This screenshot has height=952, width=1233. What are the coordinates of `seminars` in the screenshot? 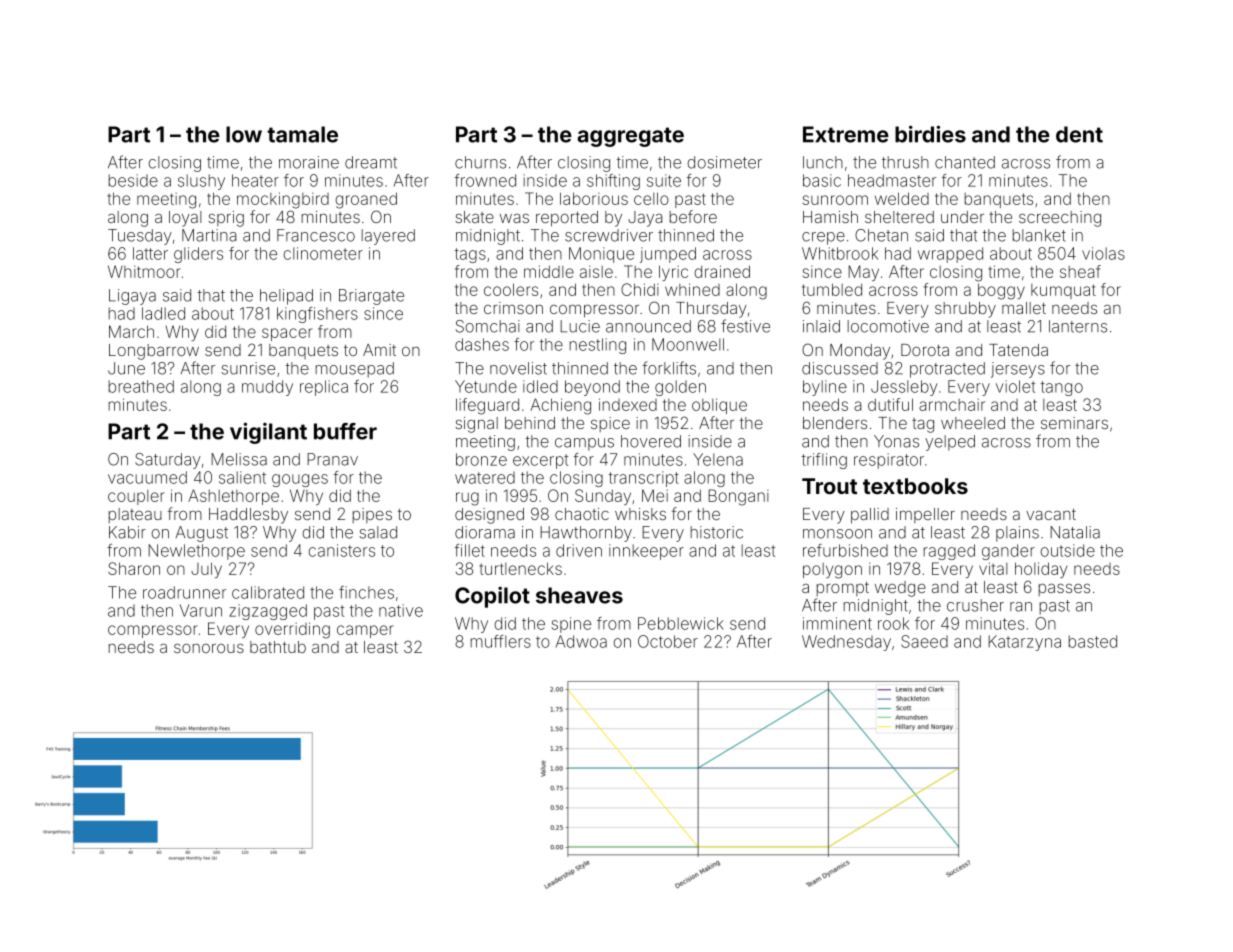 It's located at (1074, 423).
